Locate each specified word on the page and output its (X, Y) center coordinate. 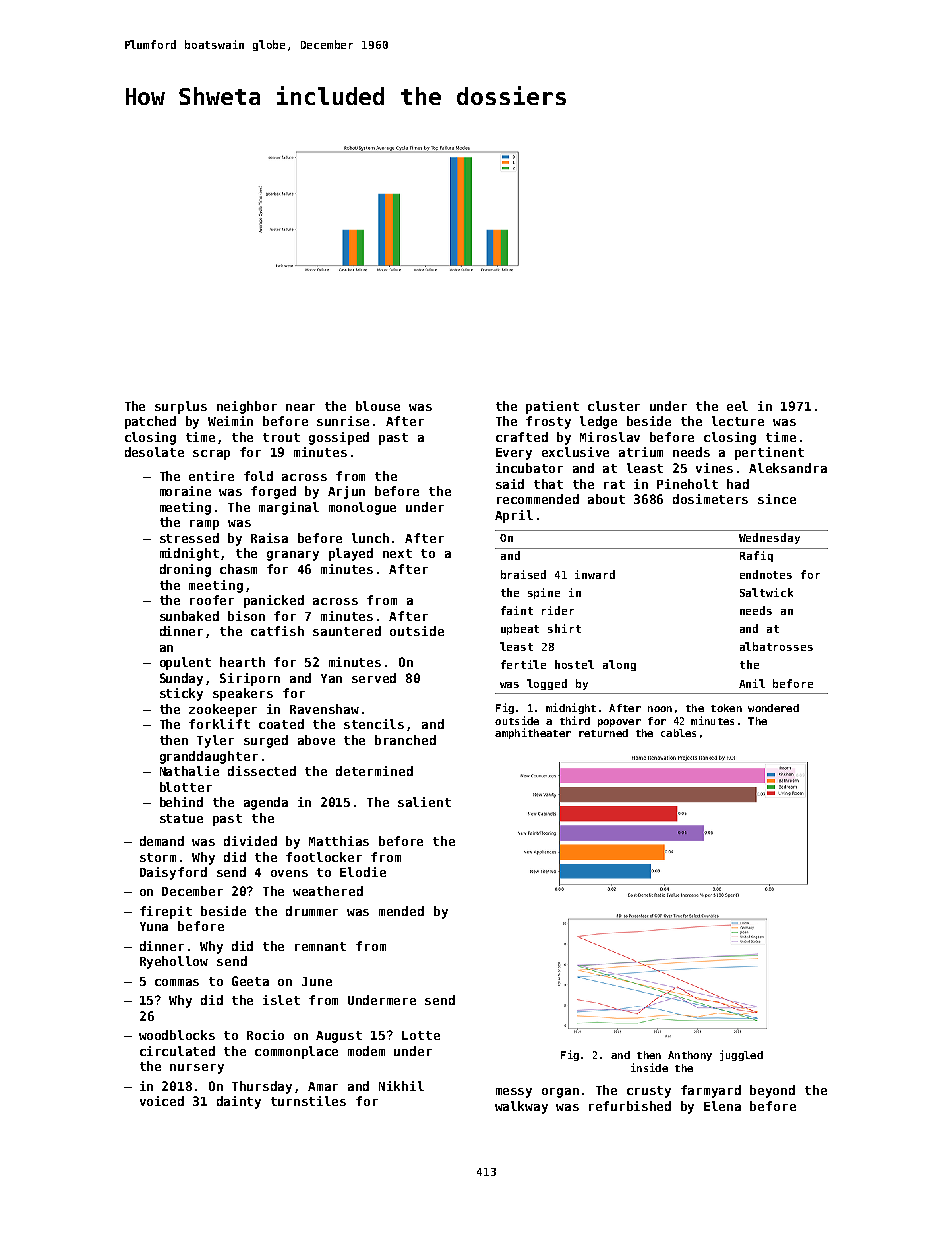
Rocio (265, 1035)
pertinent (769, 453)
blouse (378, 406)
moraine (185, 491)
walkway (521, 1107)
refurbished (630, 1106)
